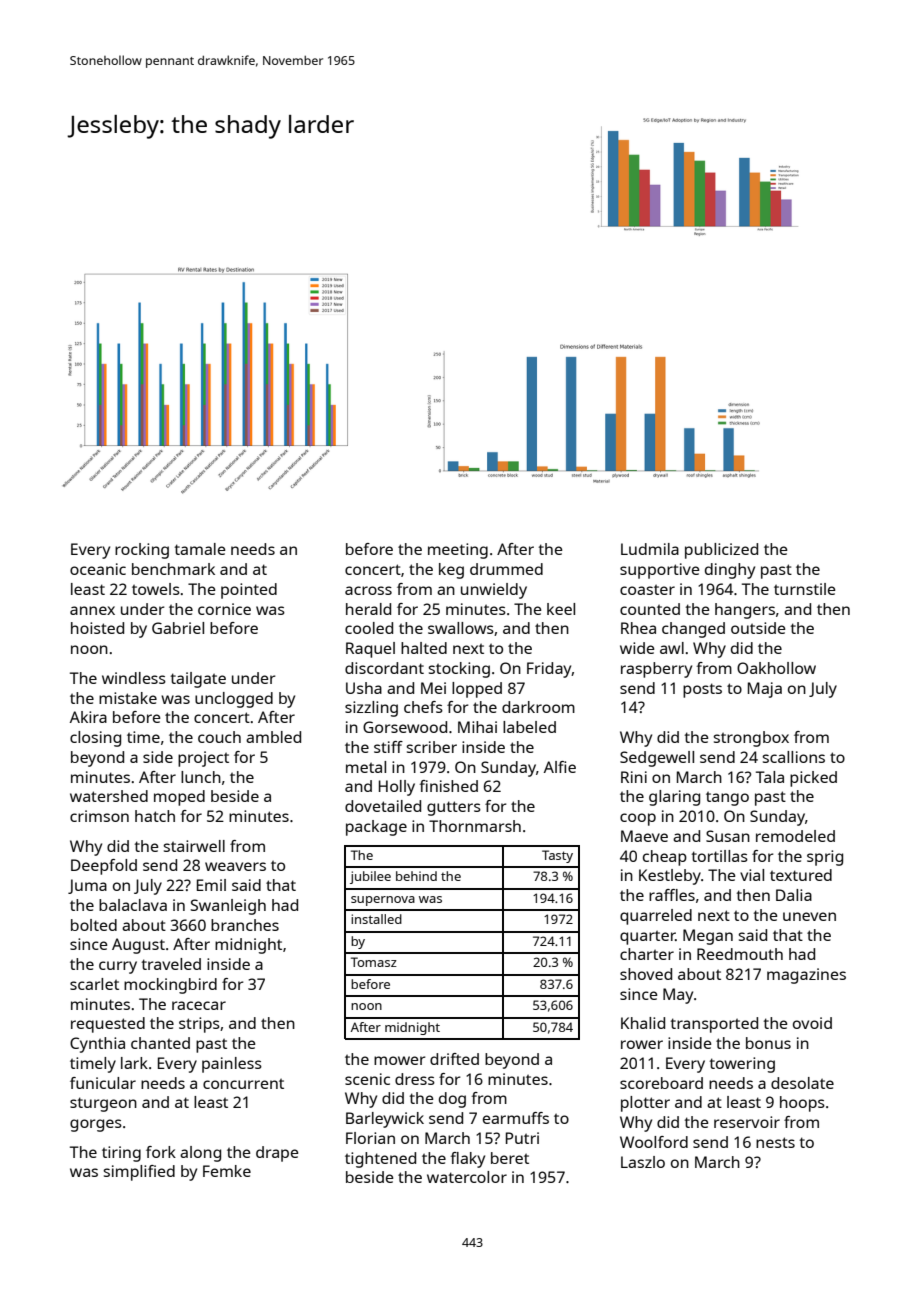 The image size is (924, 1308). Describe the element at coordinates (179, 798) in the screenshot. I see `moped` at that location.
